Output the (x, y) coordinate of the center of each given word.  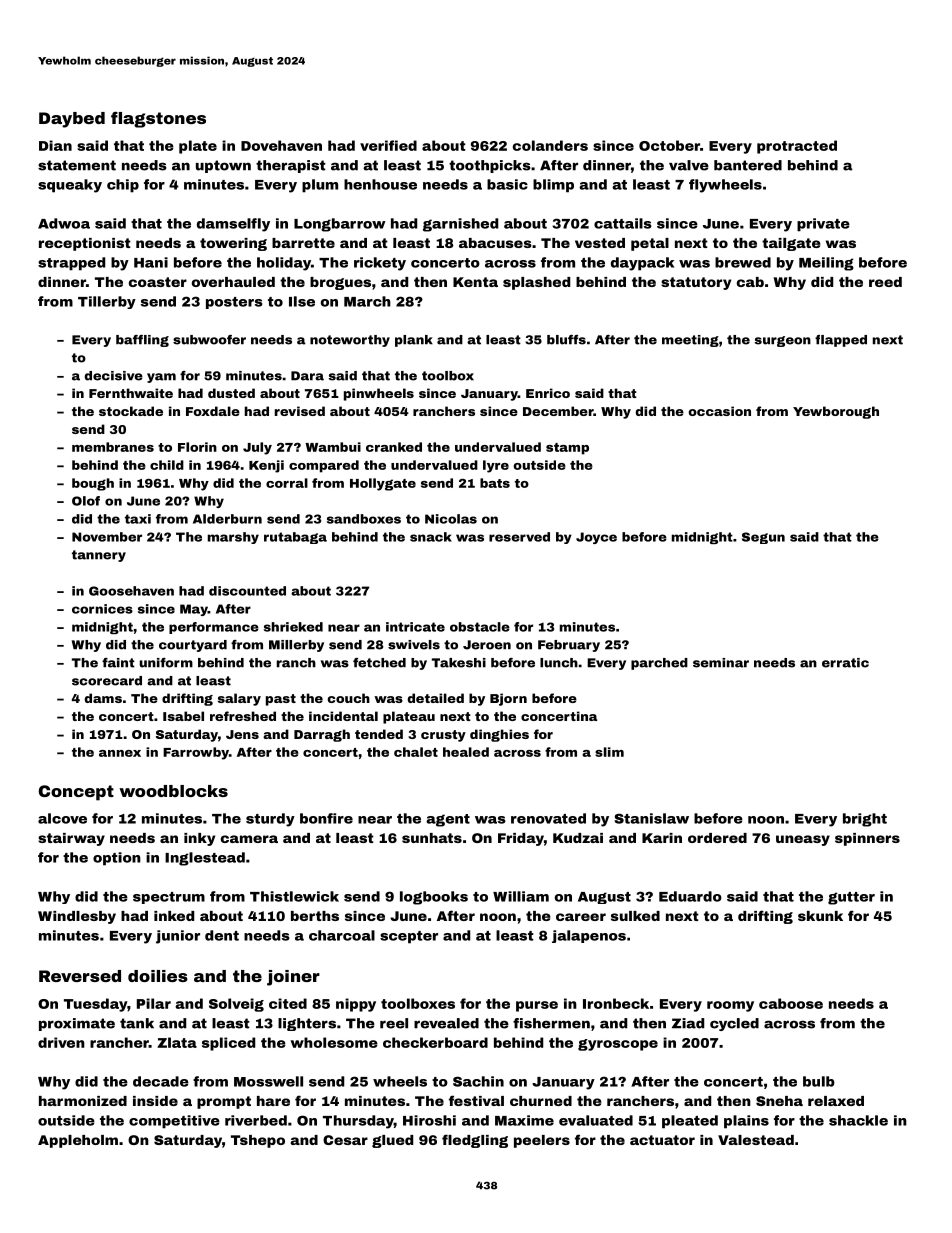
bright (865, 820)
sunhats (432, 838)
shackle (858, 1120)
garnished (460, 225)
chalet (416, 752)
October (669, 145)
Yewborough (836, 412)
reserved (519, 537)
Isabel (183, 716)
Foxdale (213, 411)
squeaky (70, 186)
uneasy (803, 840)
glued (392, 1141)
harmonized (83, 1101)
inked (174, 916)
